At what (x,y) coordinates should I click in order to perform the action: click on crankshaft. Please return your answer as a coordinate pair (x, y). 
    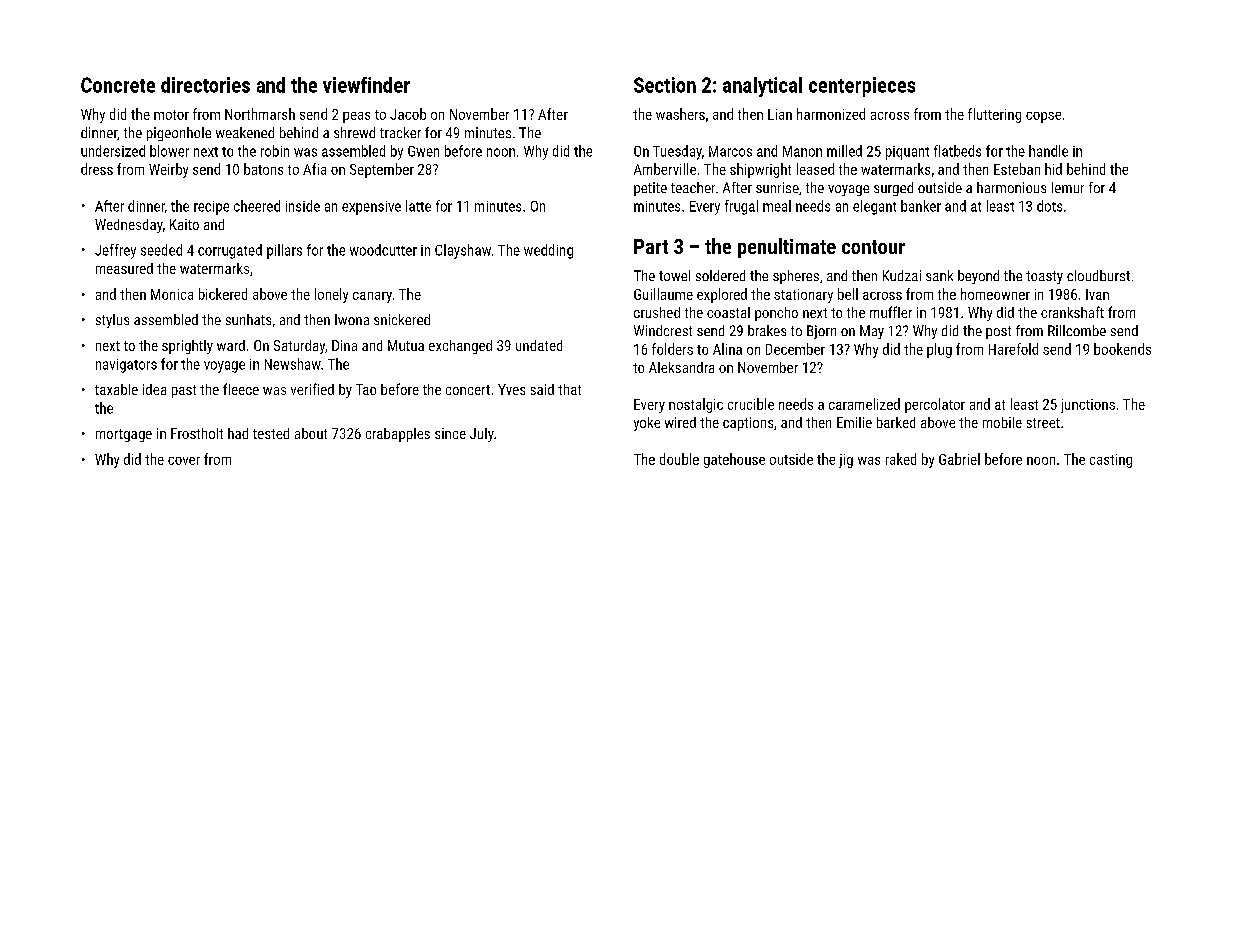
    Looking at the image, I should click on (1072, 312).
